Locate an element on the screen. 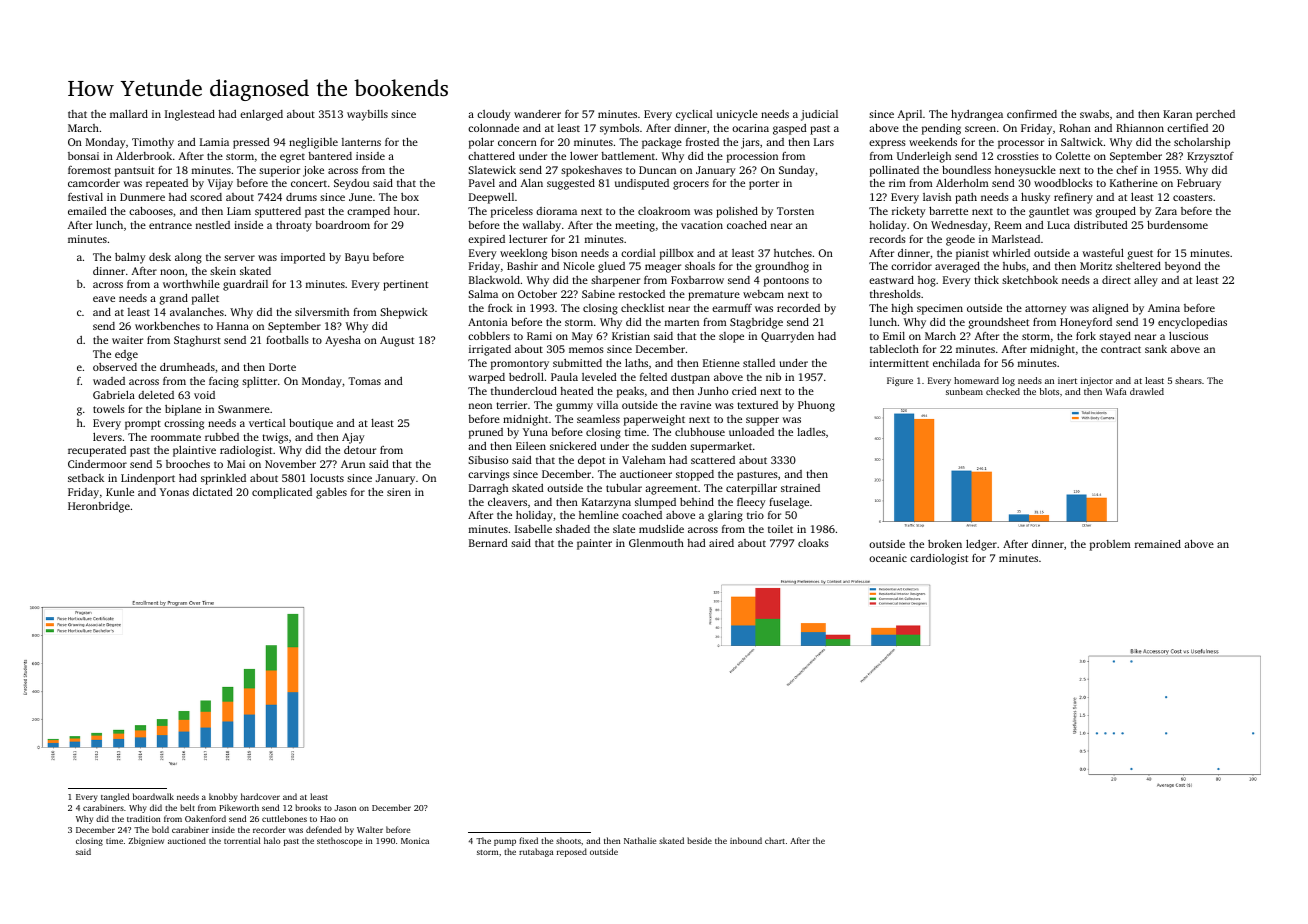 This screenshot has width=1308, height=924. problem is located at coordinates (1110, 545).
